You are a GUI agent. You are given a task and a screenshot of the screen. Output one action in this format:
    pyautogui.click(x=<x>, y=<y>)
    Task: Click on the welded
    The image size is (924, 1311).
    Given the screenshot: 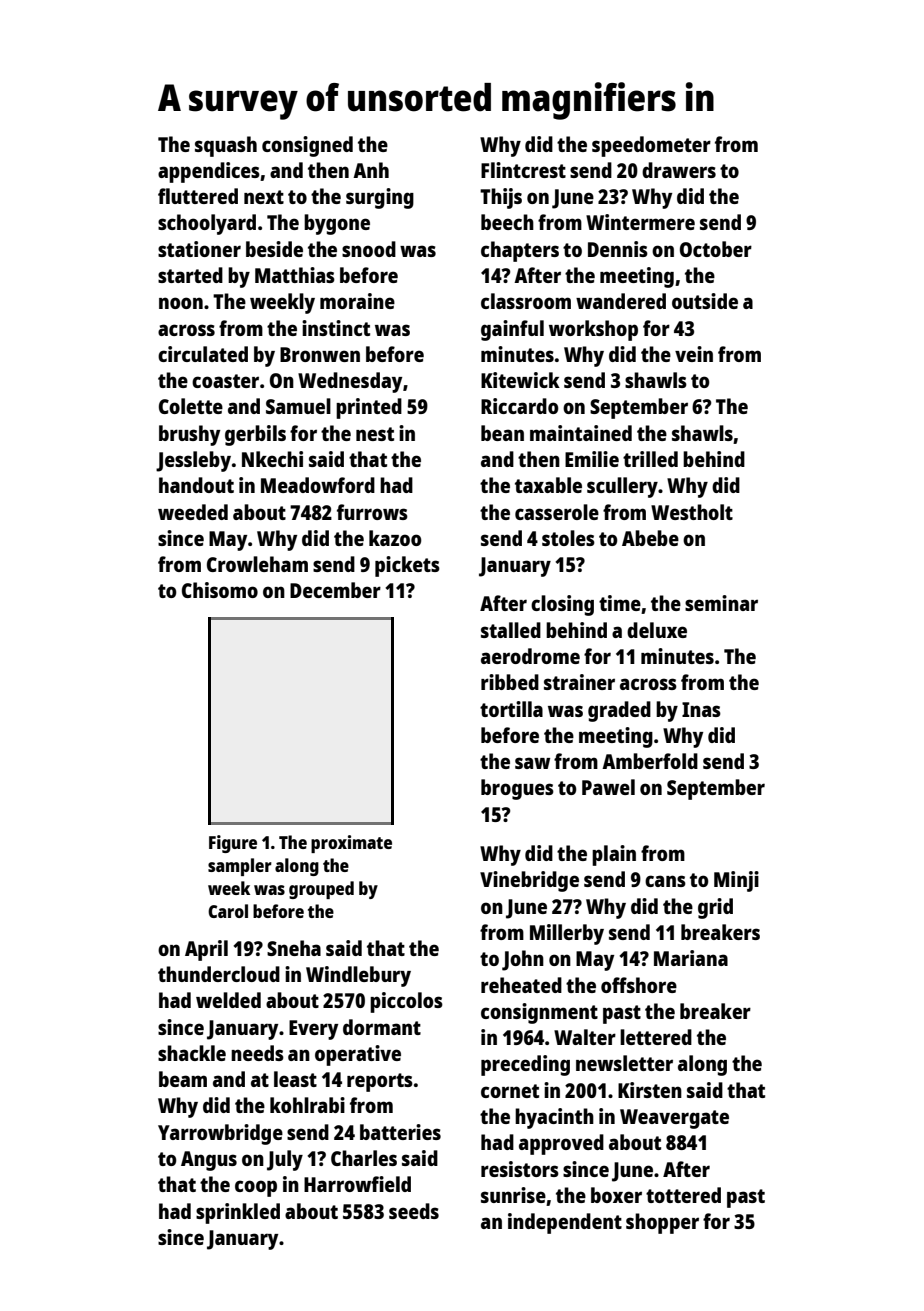 What is the action you would take?
    pyautogui.click(x=228, y=1000)
